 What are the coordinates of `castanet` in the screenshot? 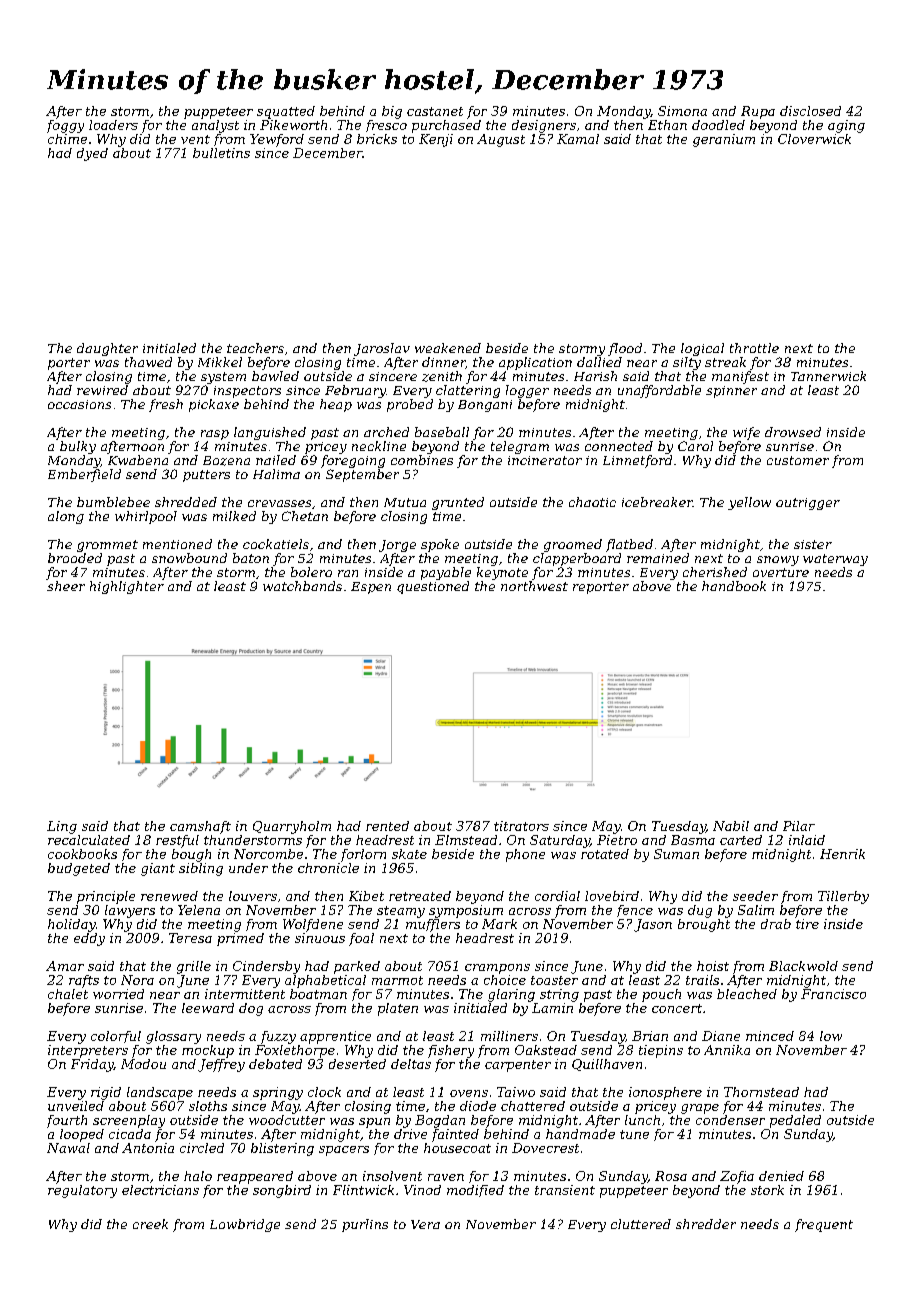 It's located at (435, 111).
